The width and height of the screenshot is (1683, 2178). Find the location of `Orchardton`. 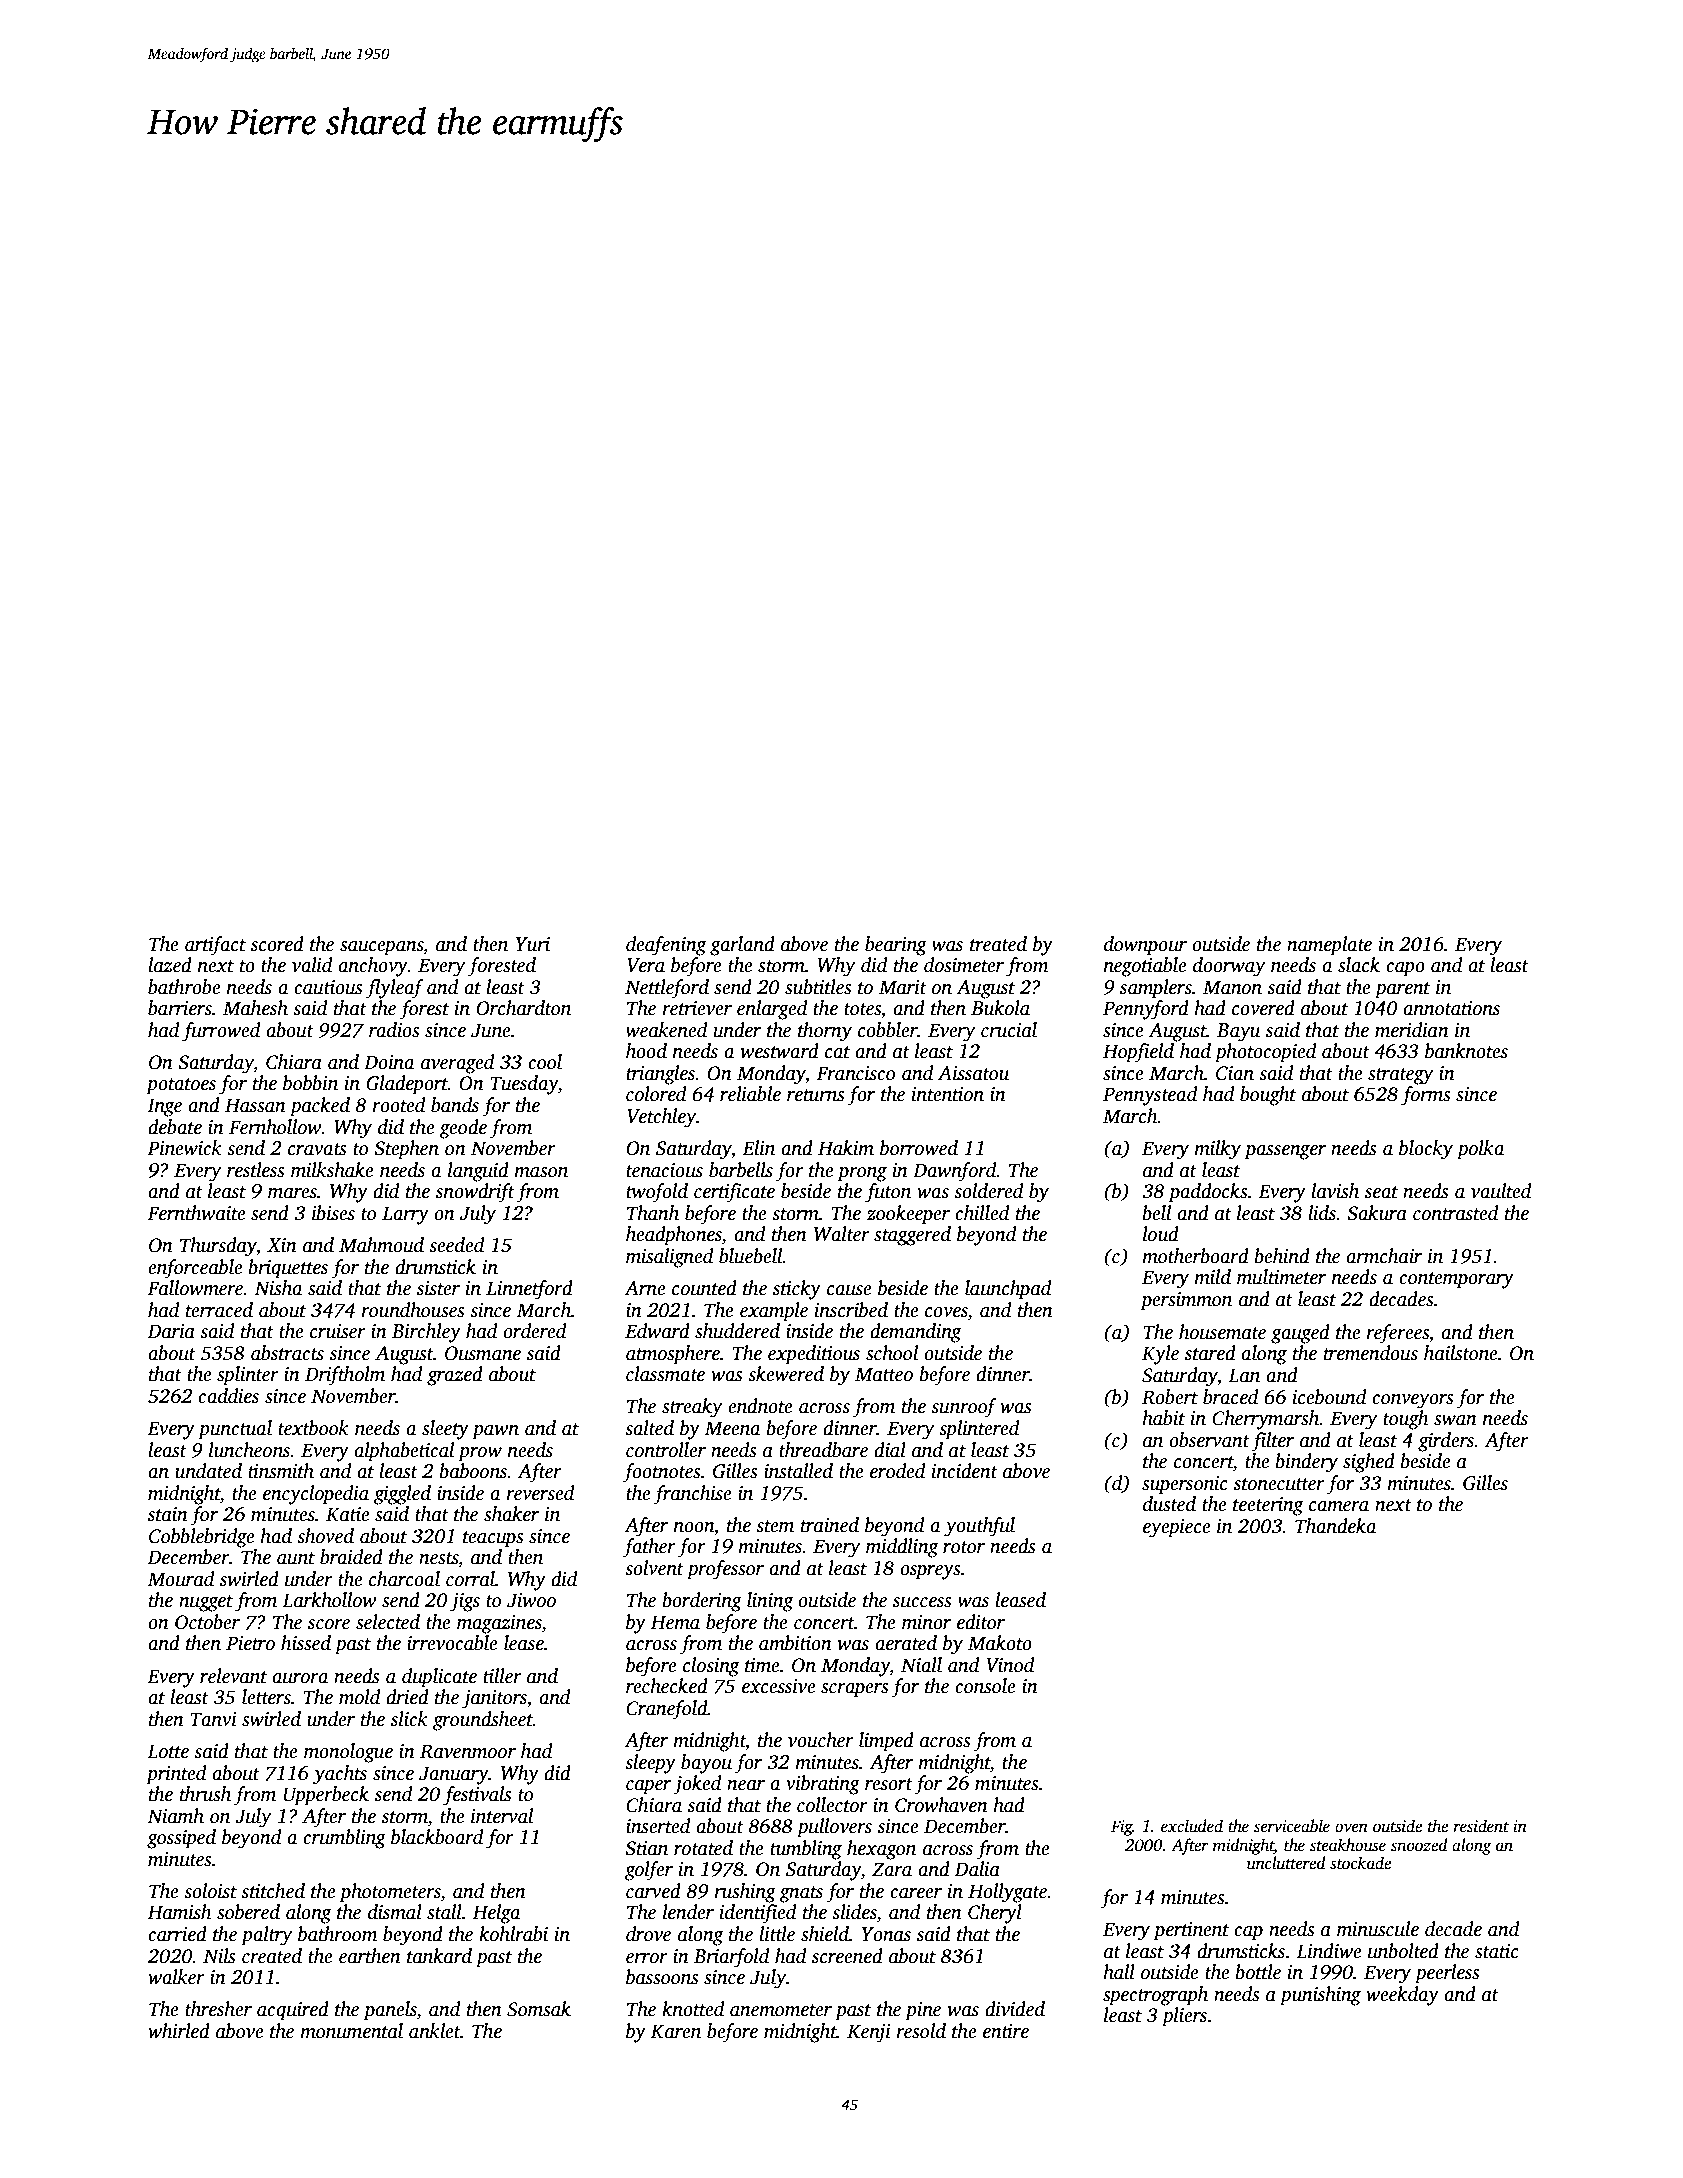

Orchardton is located at coordinates (523, 1008).
